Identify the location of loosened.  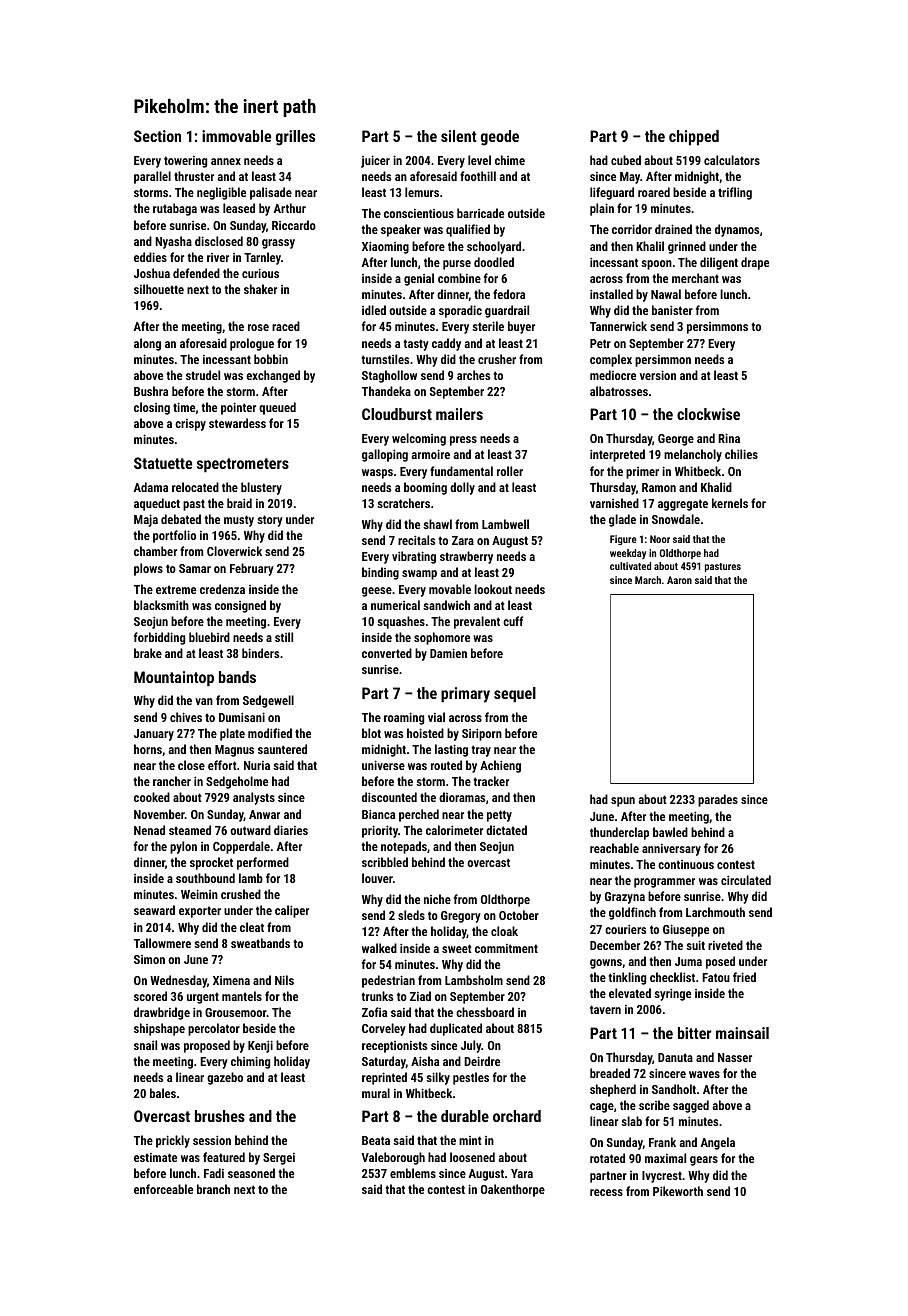
(472, 1157).
